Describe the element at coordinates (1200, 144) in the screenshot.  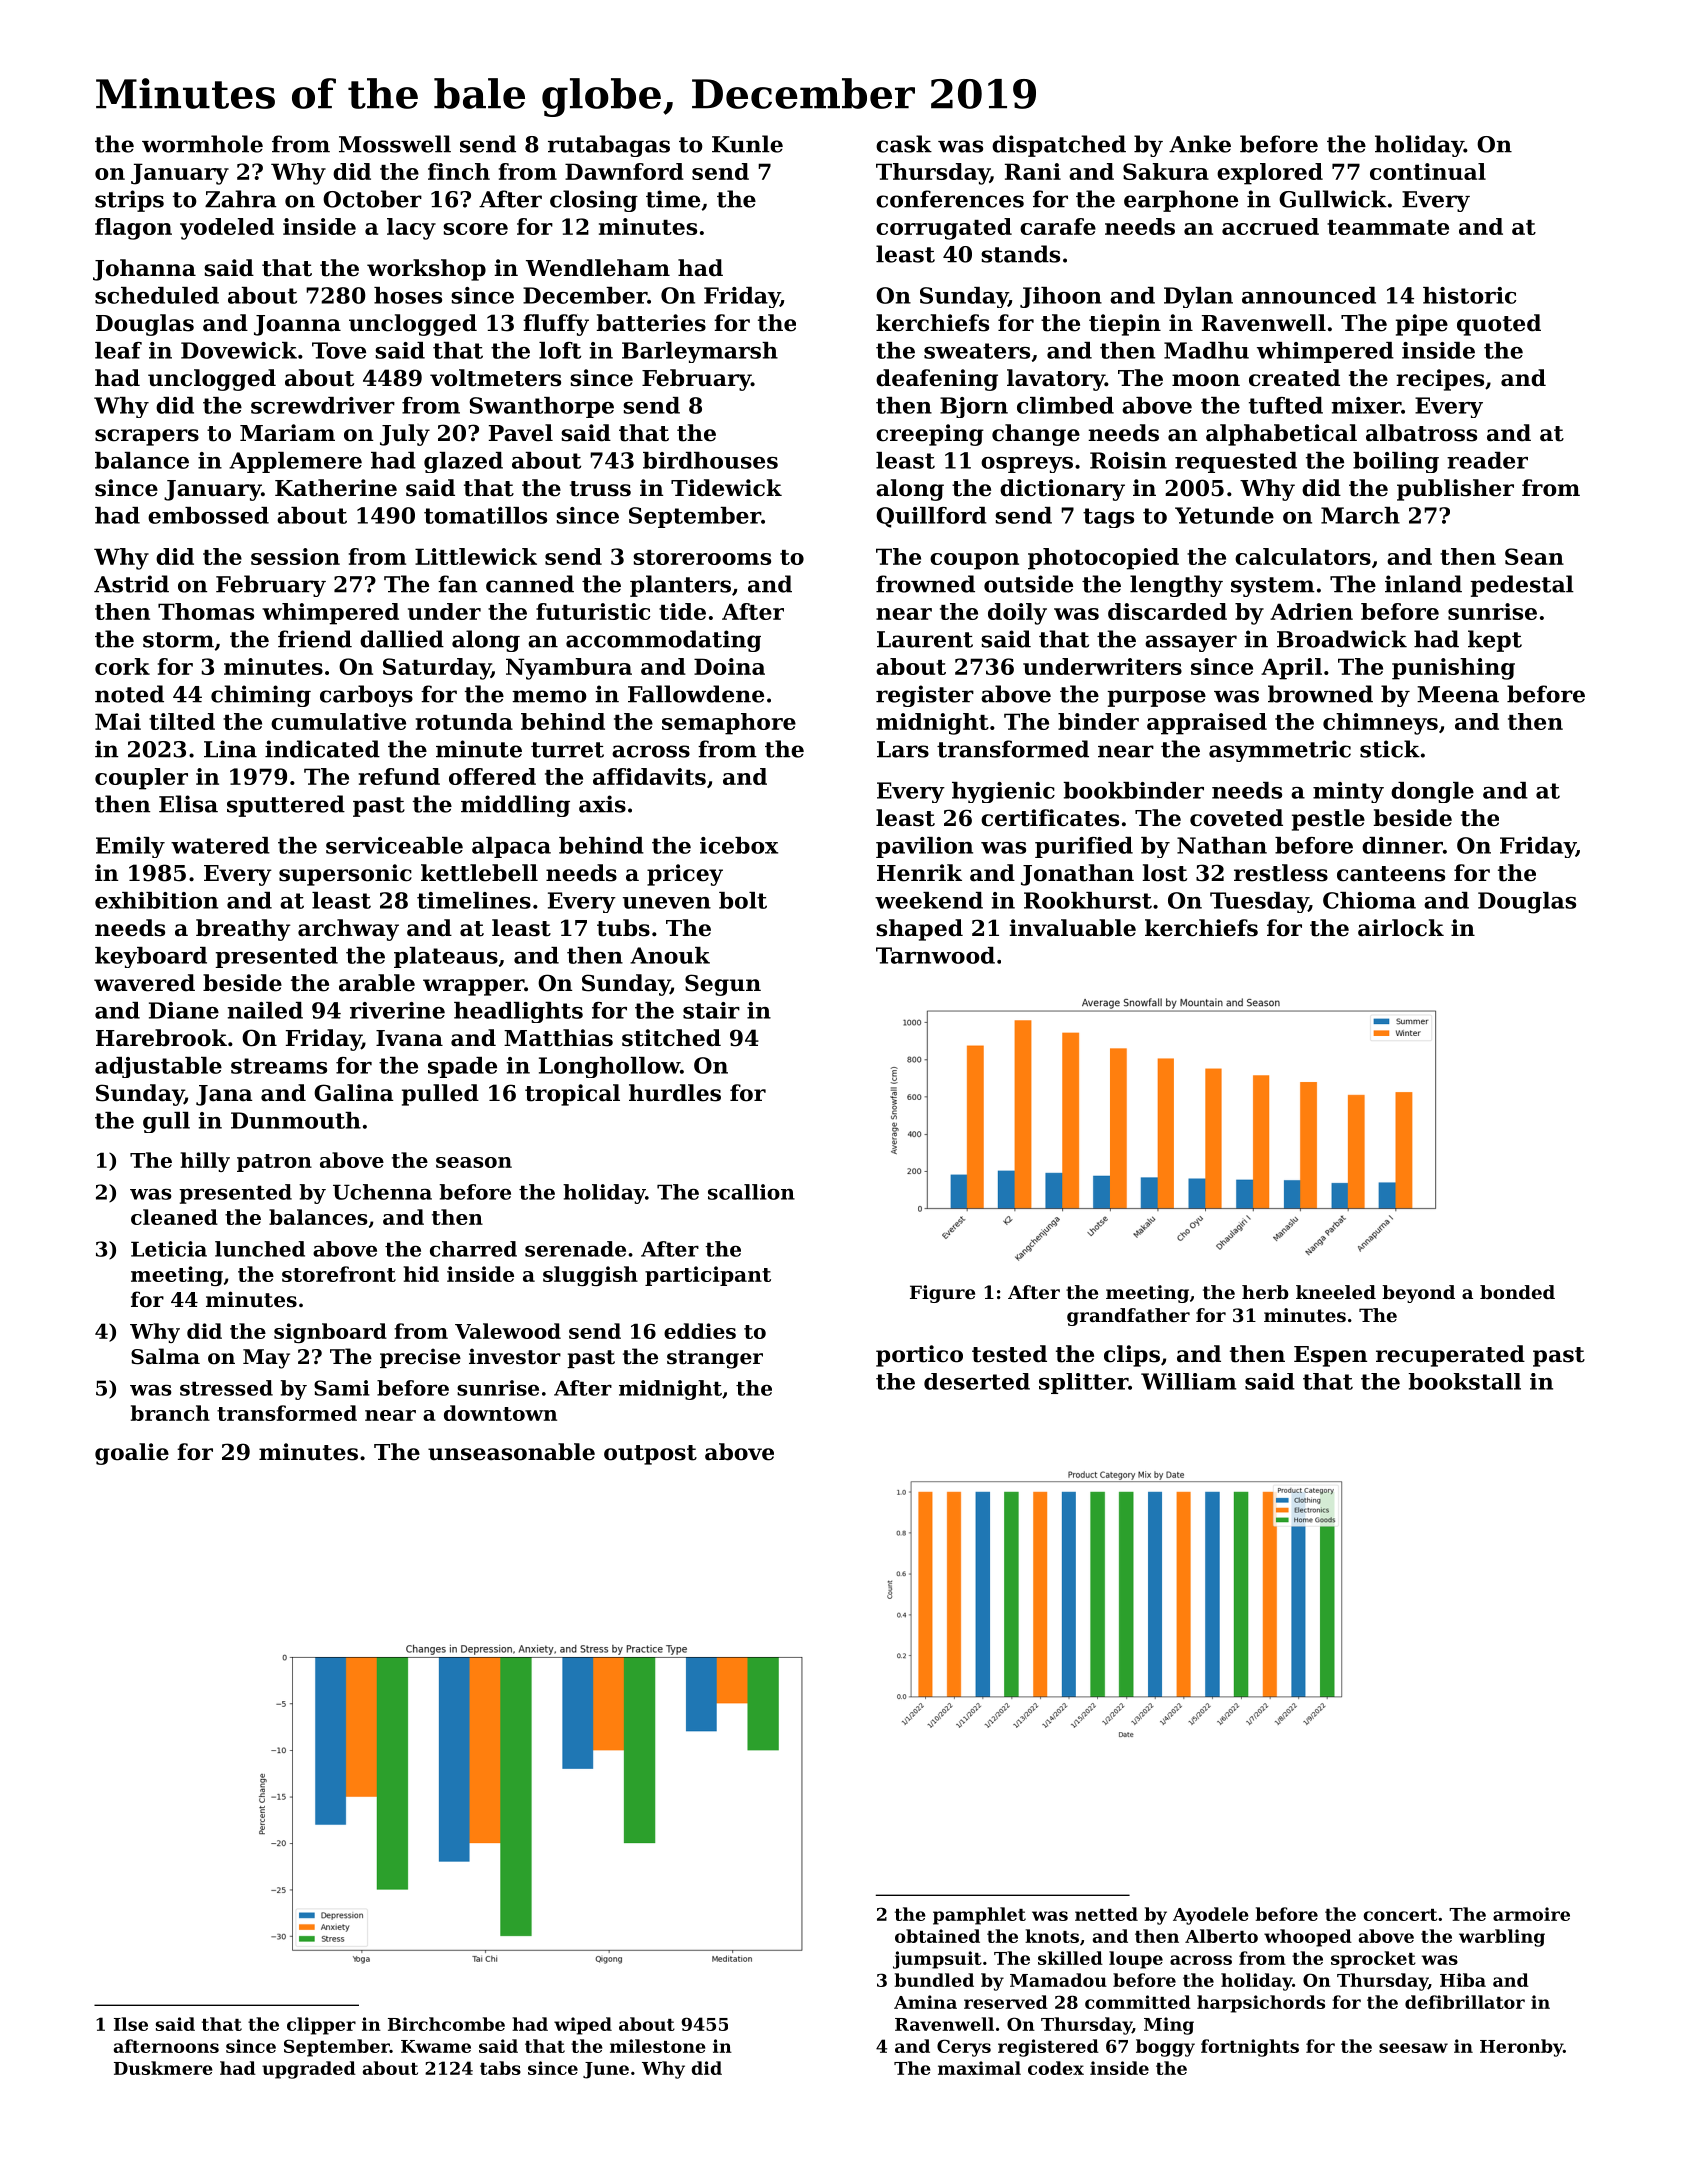
I see `Anke` at that location.
